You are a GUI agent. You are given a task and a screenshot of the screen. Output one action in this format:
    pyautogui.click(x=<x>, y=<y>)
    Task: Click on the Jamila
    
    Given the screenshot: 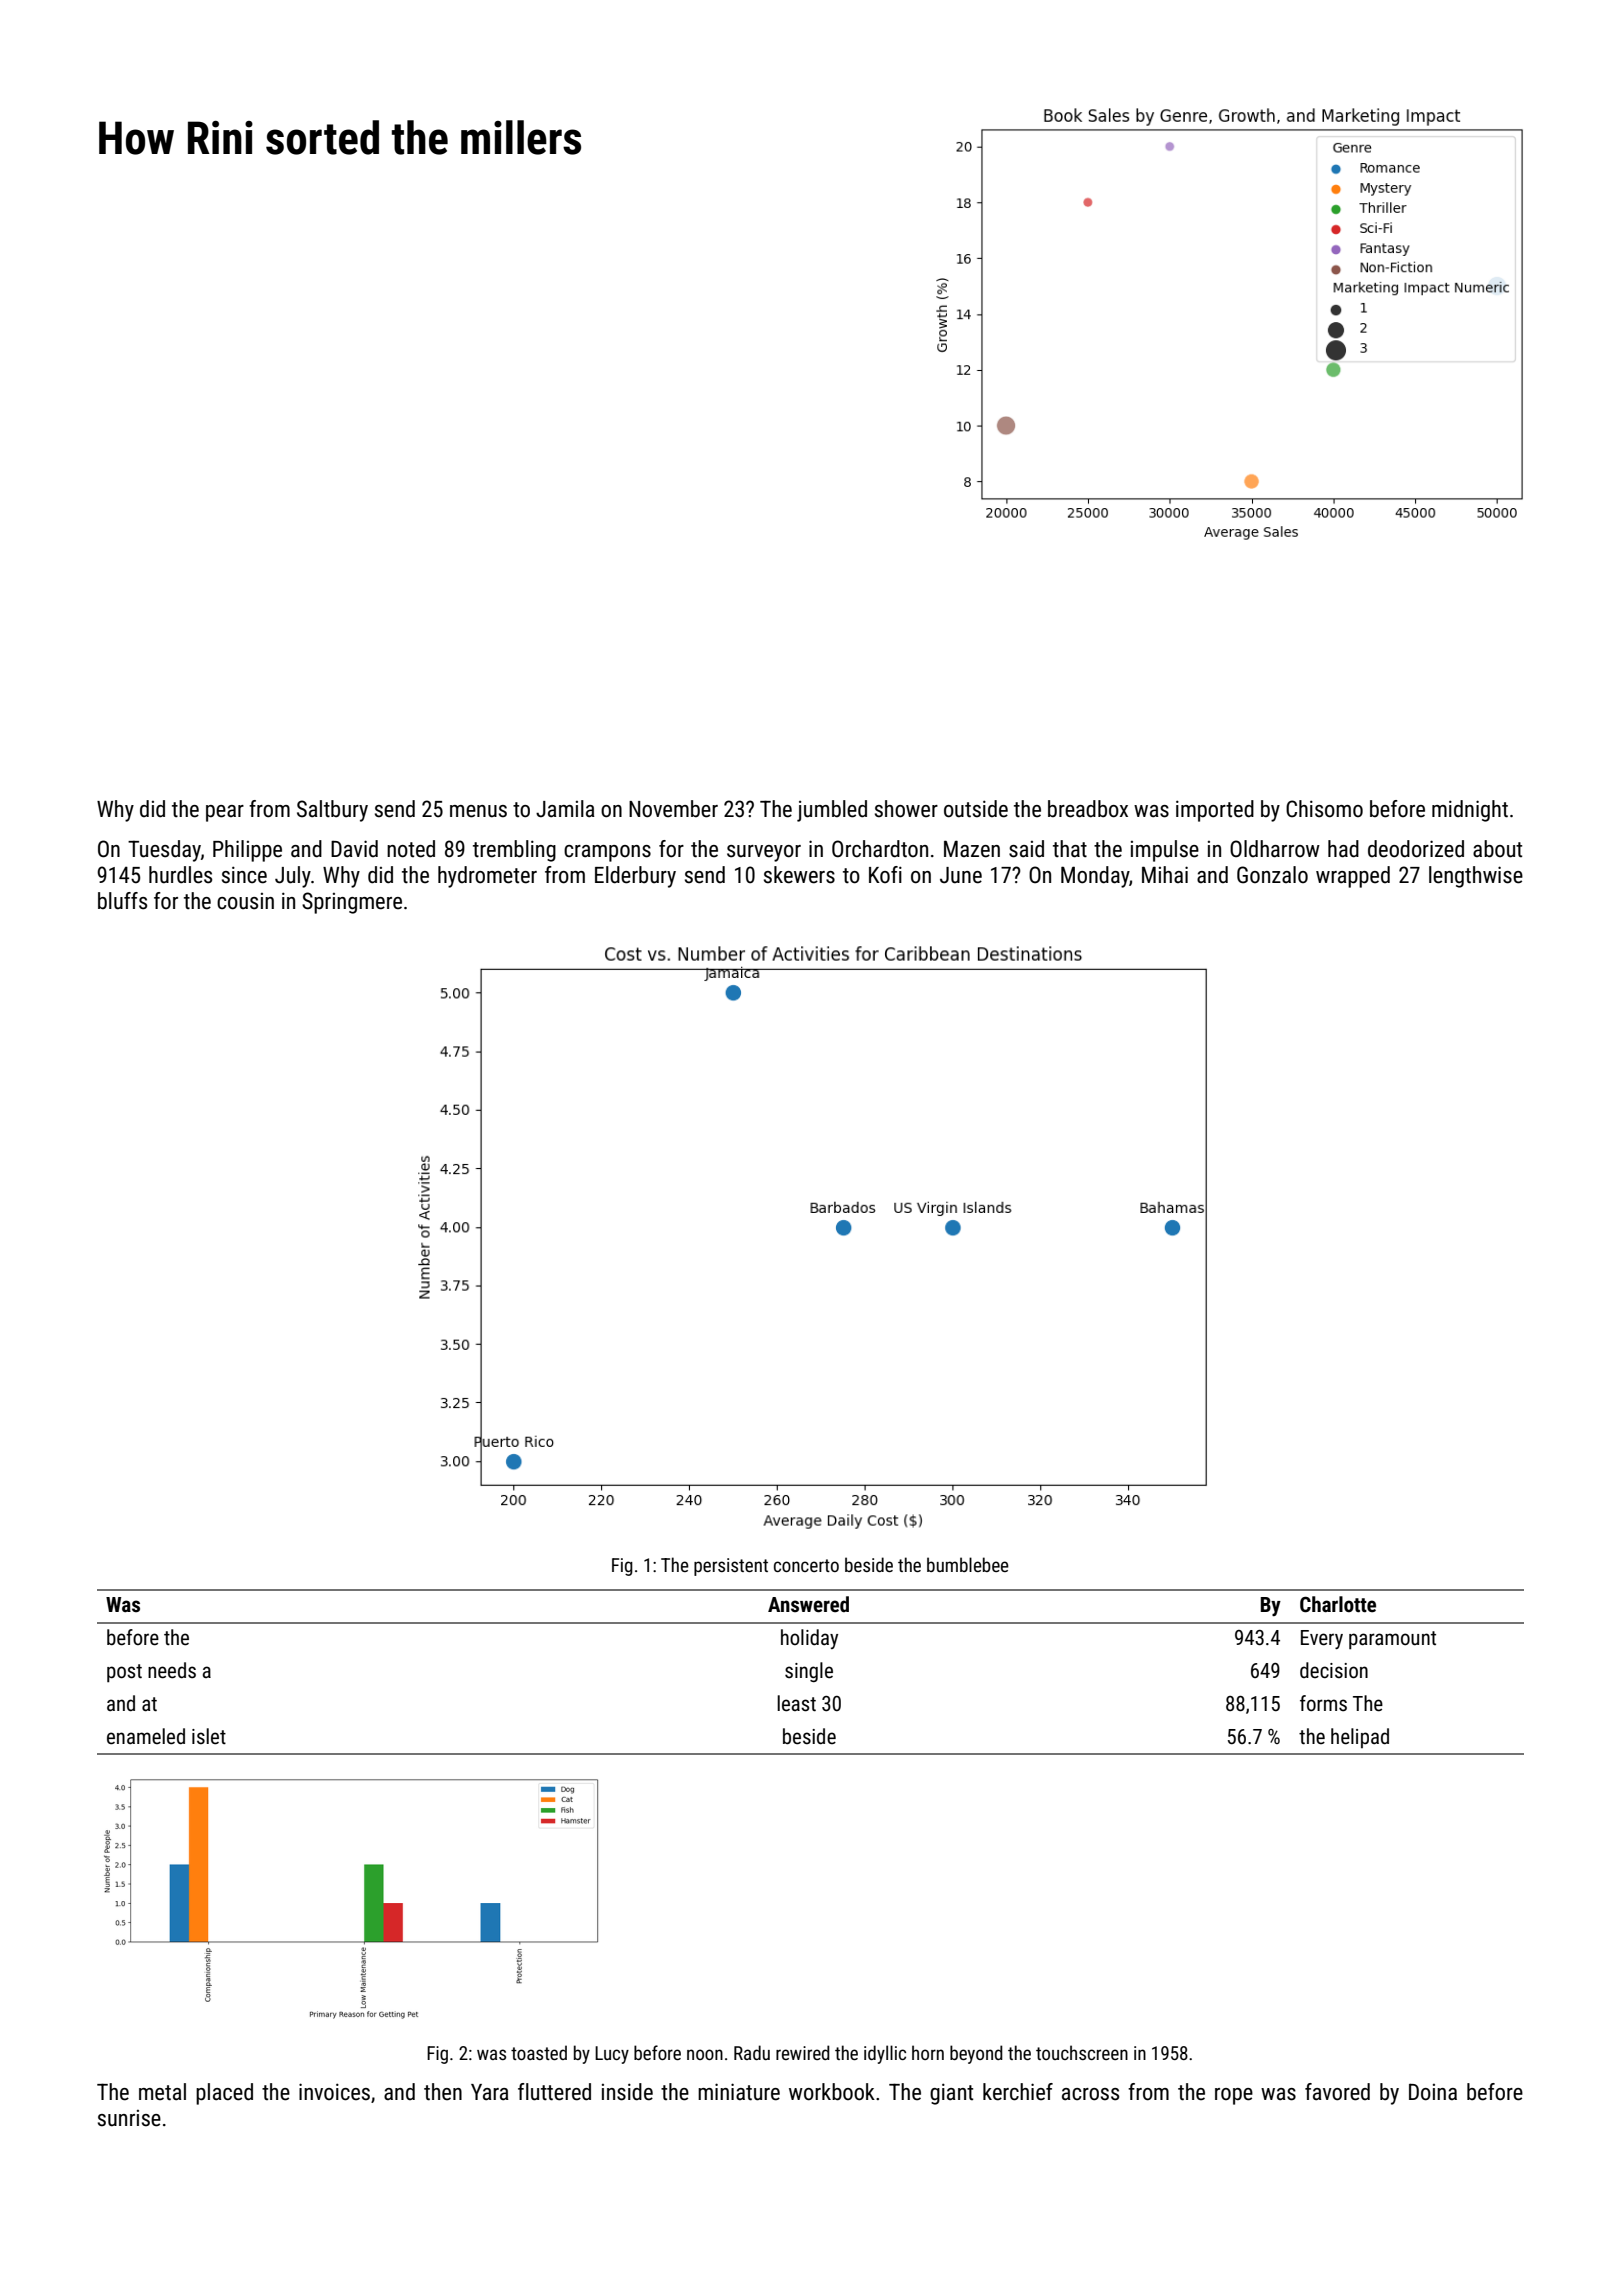 What is the action you would take?
    pyautogui.click(x=565, y=808)
